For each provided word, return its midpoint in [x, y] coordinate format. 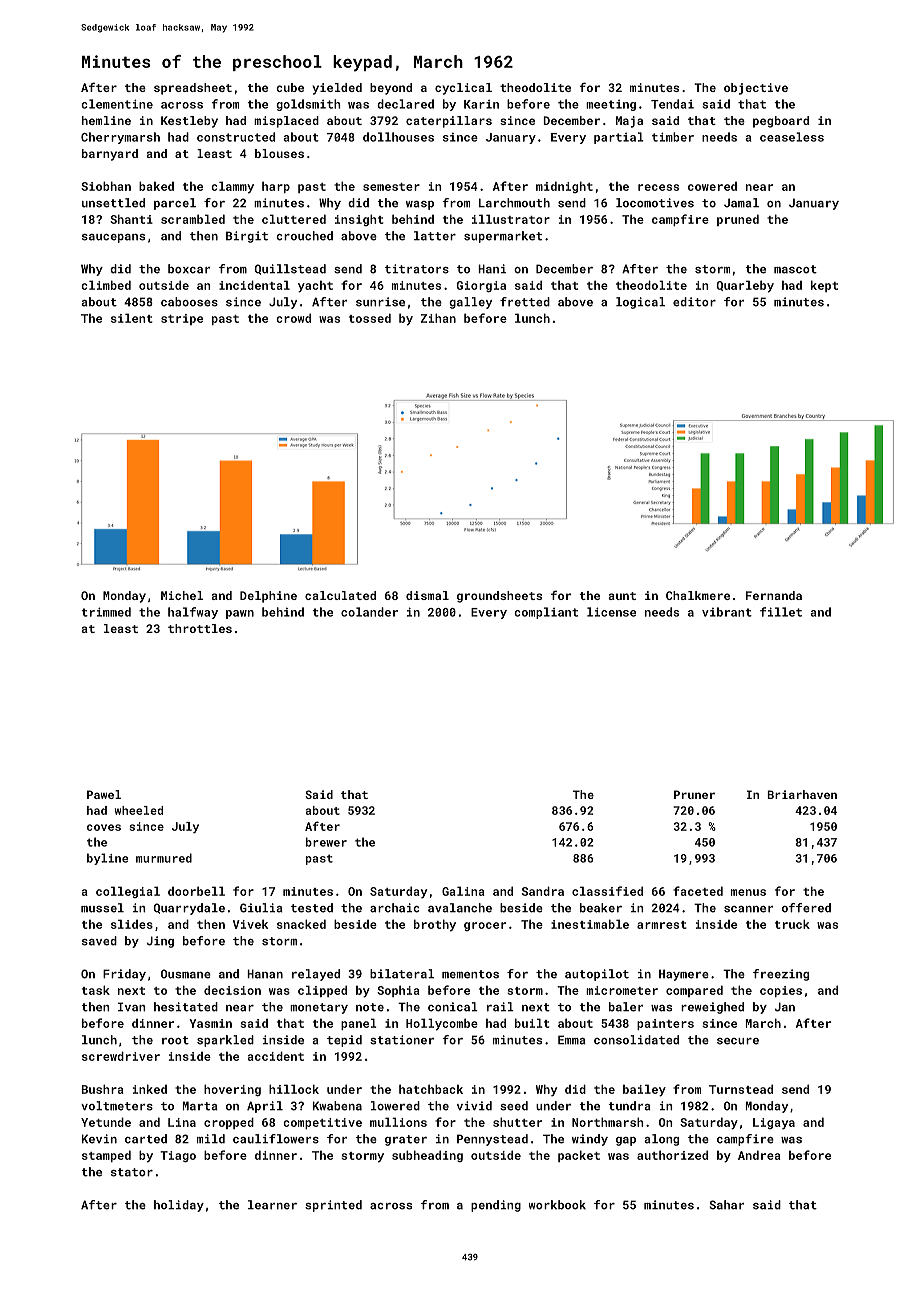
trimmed [106, 612]
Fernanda [774, 595]
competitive [322, 1123]
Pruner [694, 794]
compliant [546, 613]
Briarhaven [802, 794]
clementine [117, 104]
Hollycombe [442, 1024]
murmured [164, 858]
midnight [564, 187]
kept [824, 286]
